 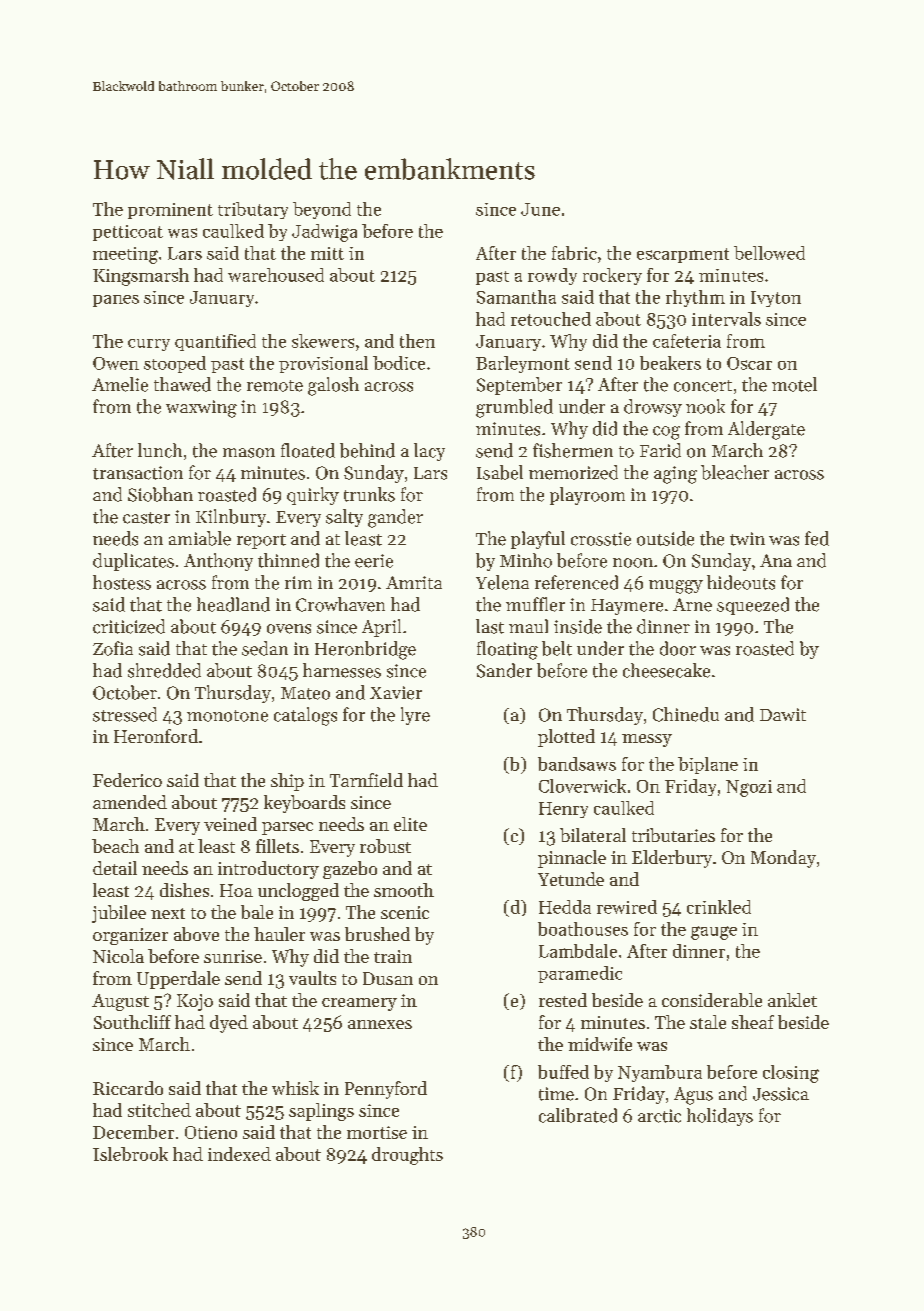 What do you see at coordinates (128, 233) in the image?
I see `petticoat` at bounding box center [128, 233].
